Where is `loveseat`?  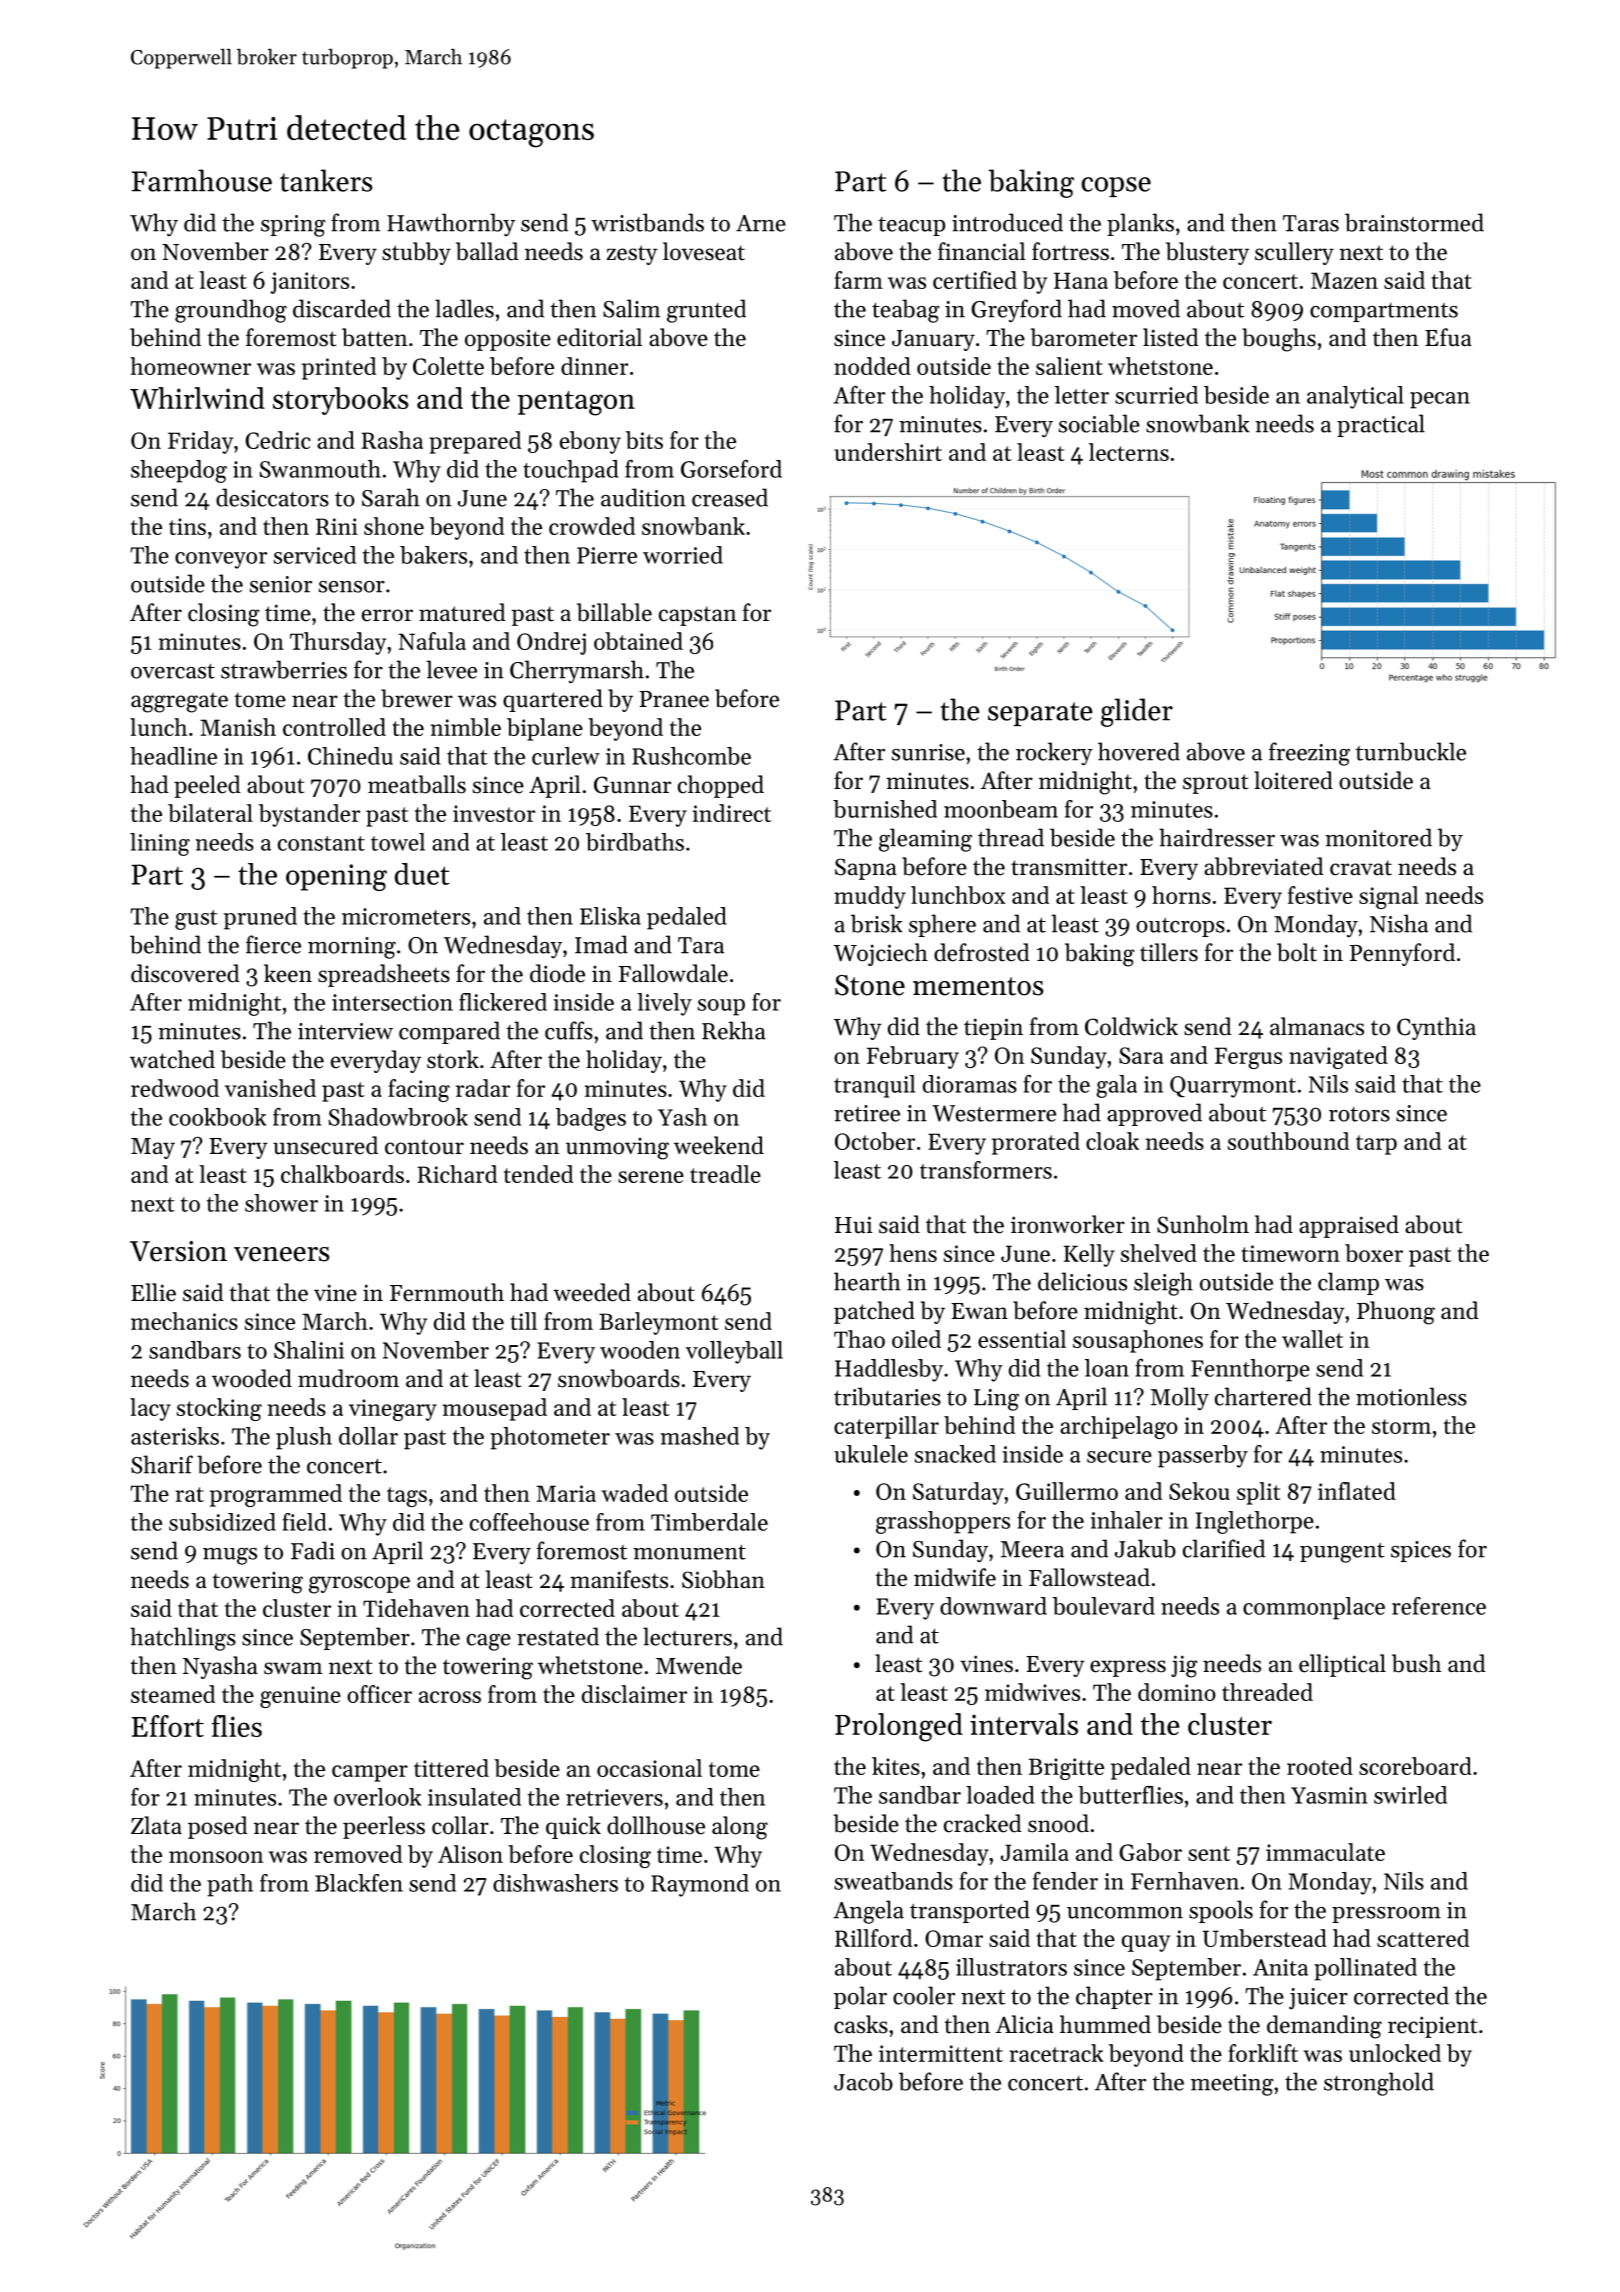 loveseat is located at coordinates (704, 251).
